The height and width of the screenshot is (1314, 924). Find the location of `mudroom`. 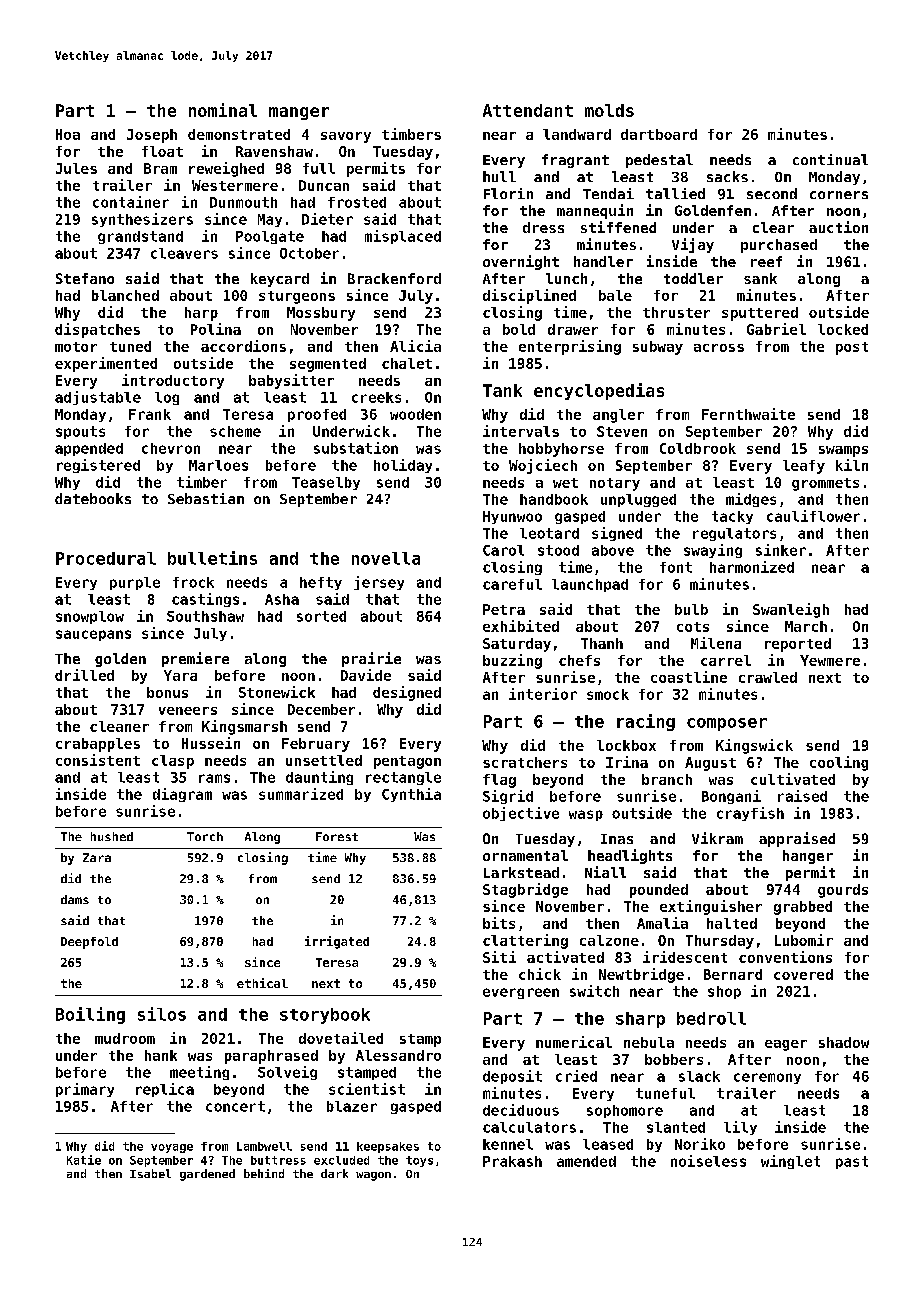

mudroom is located at coordinates (125, 1038).
